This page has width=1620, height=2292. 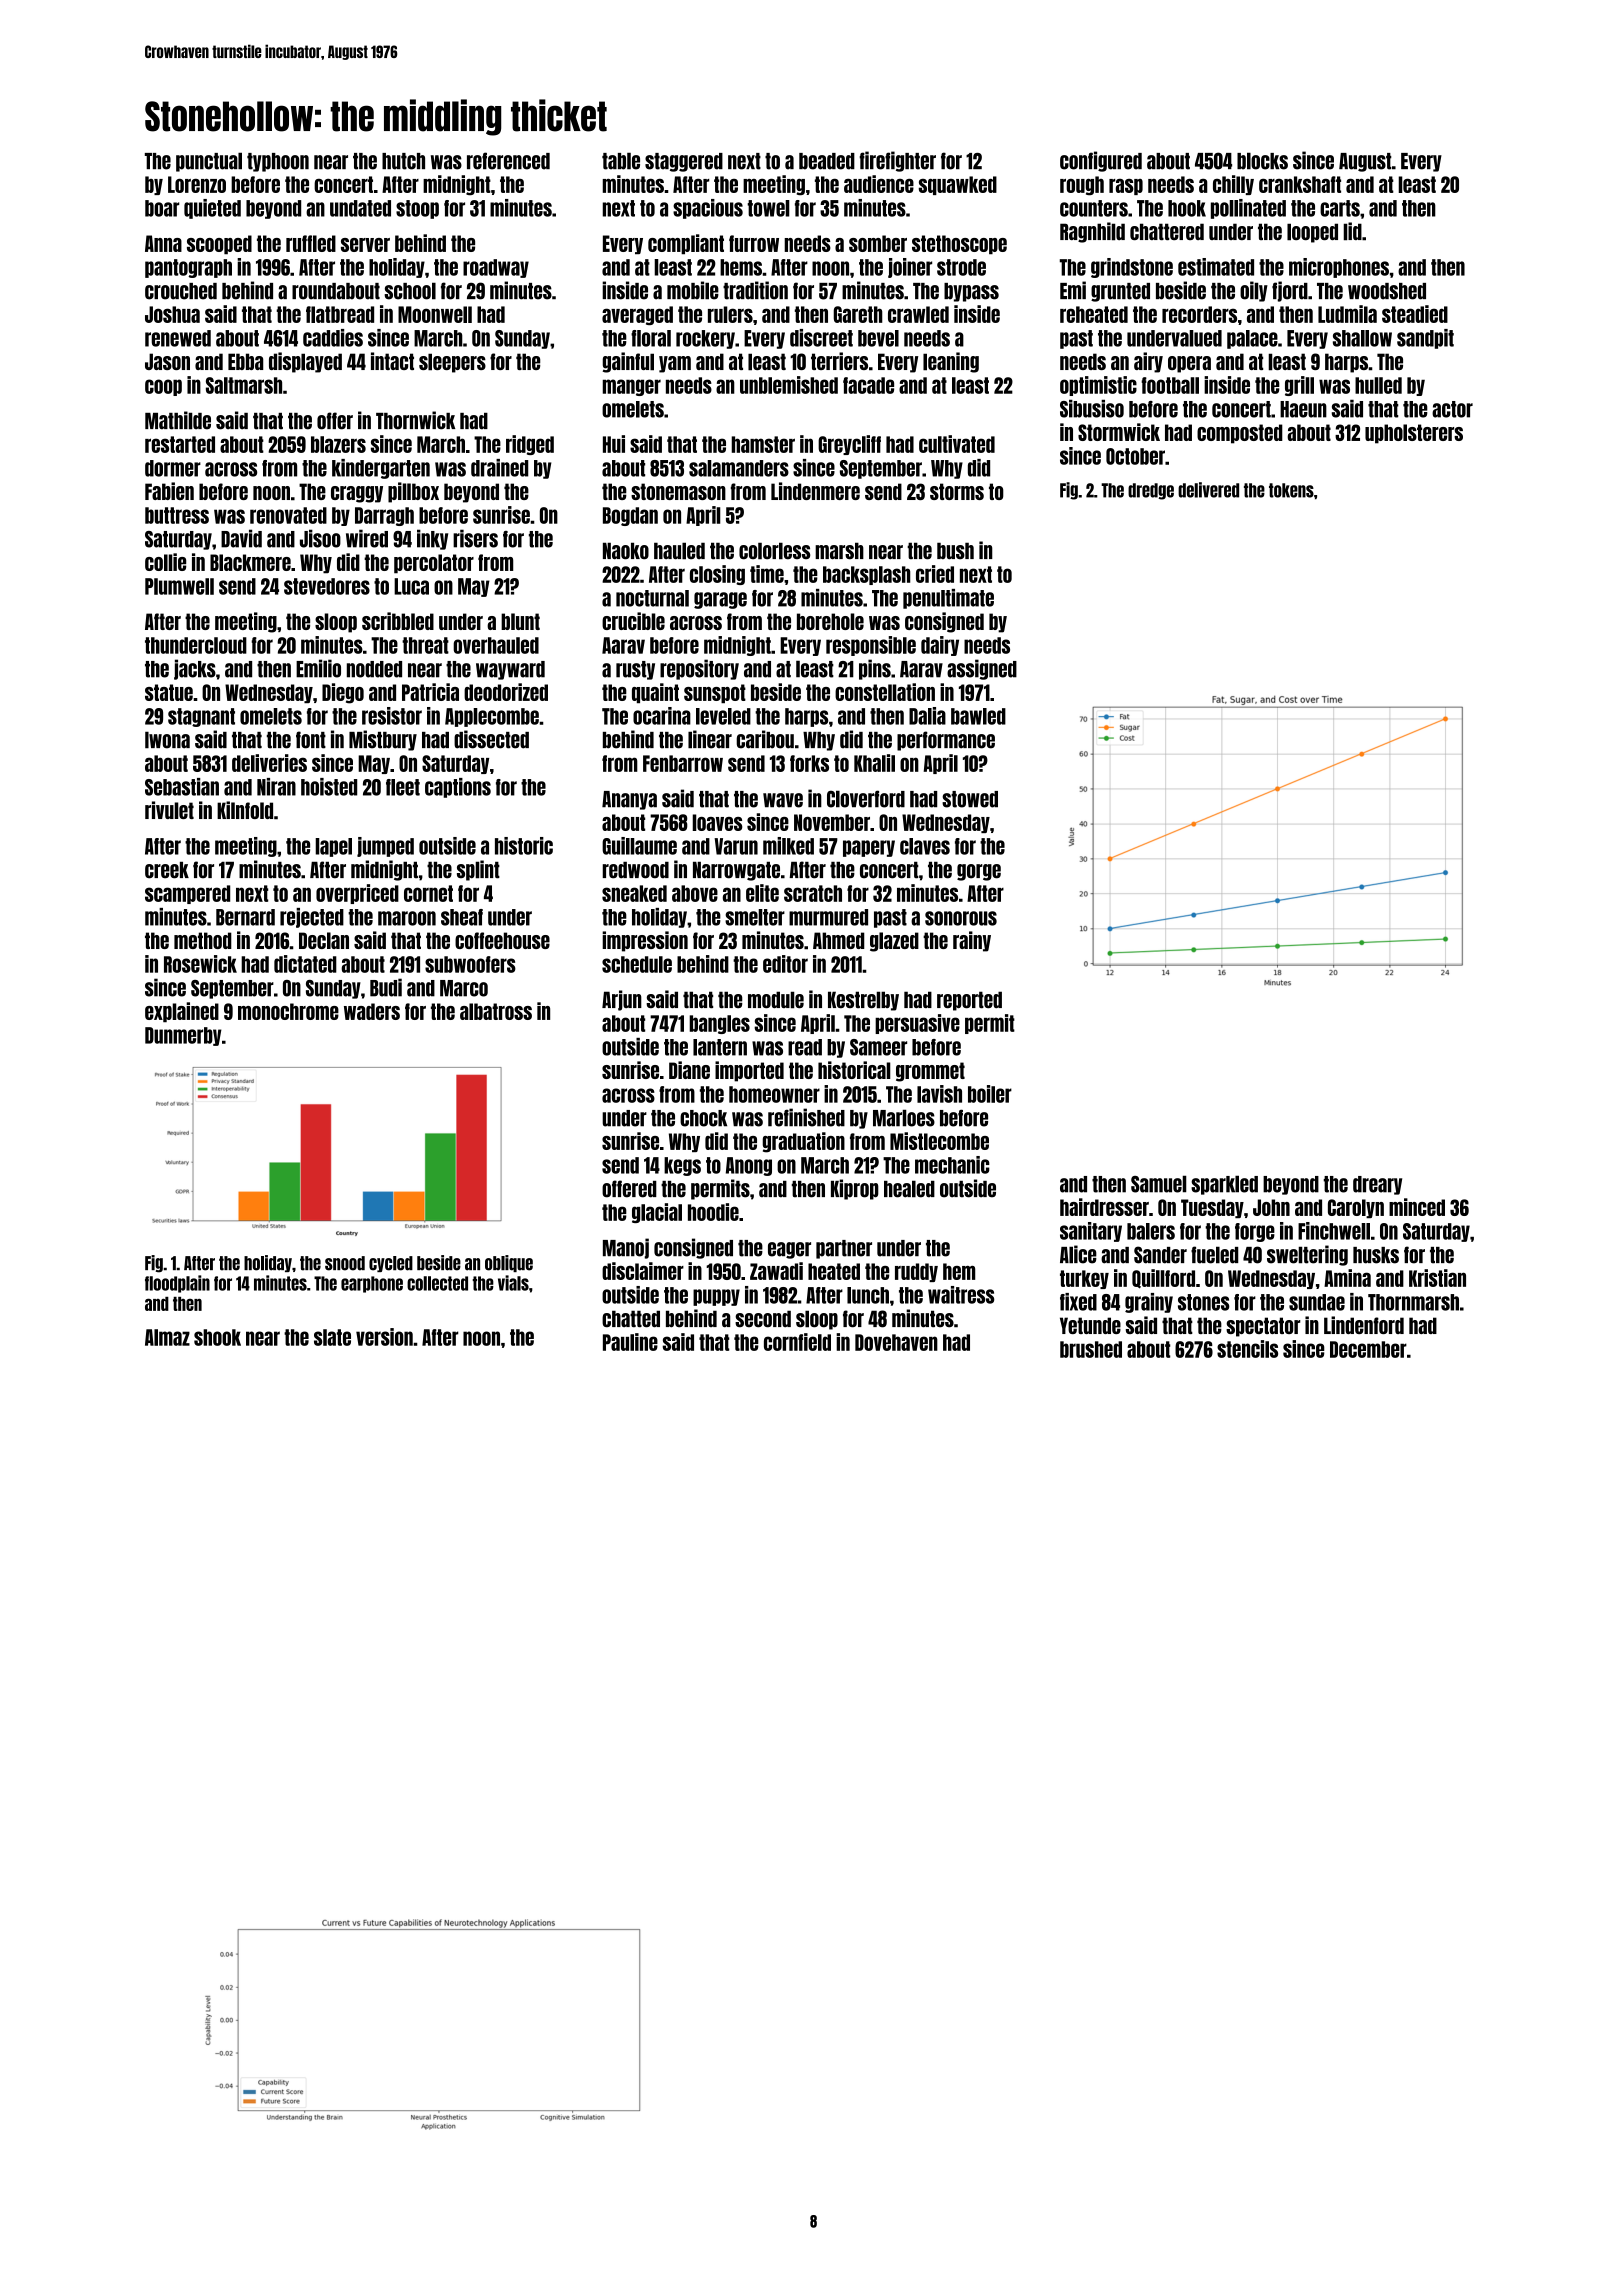 What do you see at coordinates (839, 361) in the page?
I see `terriers` at bounding box center [839, 361].
